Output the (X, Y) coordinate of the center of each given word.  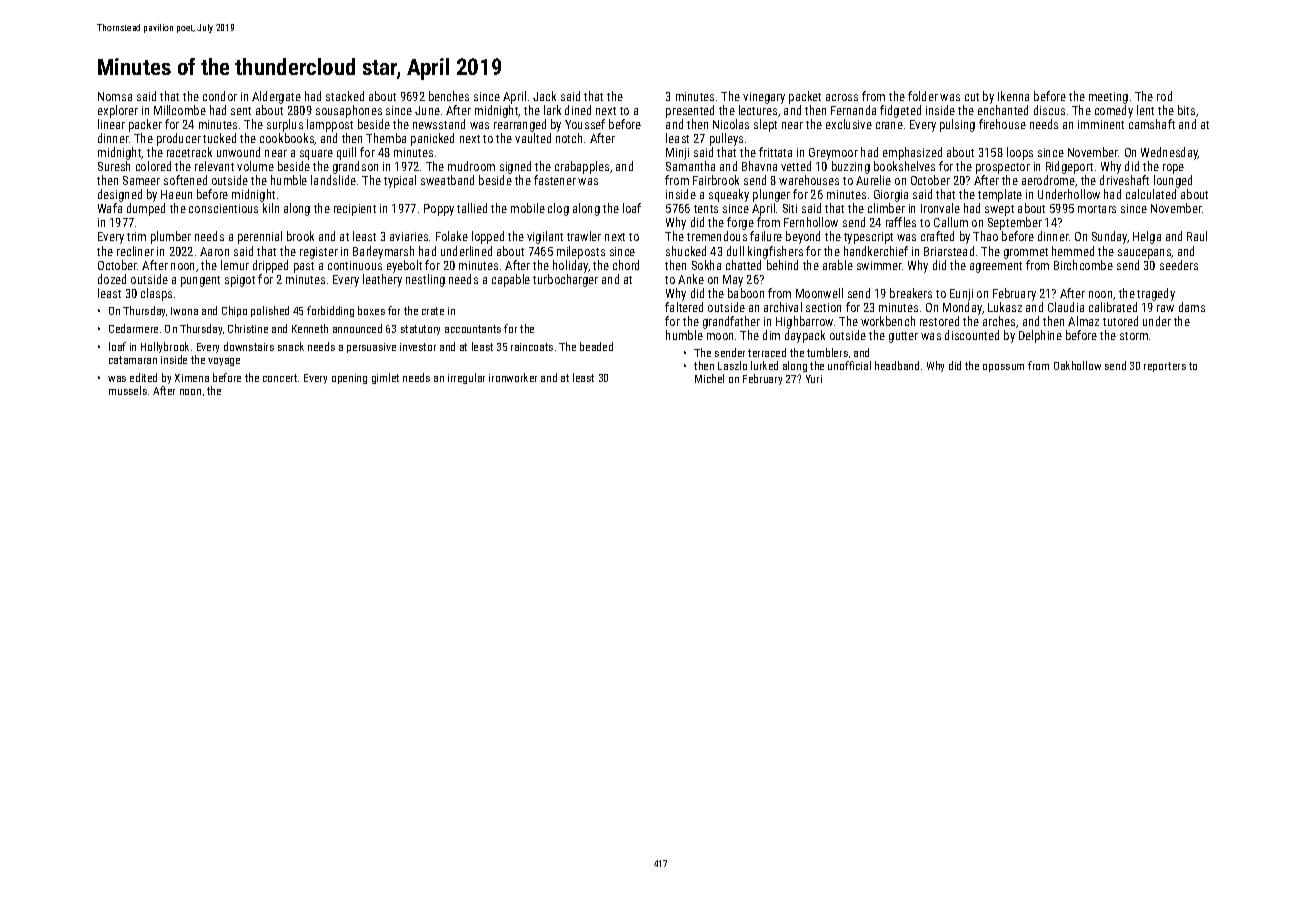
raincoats (532, 347)
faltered (684, 307)
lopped (488, 237)
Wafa (110, 208)
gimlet (385, 378)
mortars (1097, 209)
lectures (758, 110)
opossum (1003, 368)
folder (923, 96)
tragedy (1156, 294)
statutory (420, 330)
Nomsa (115, 96)
